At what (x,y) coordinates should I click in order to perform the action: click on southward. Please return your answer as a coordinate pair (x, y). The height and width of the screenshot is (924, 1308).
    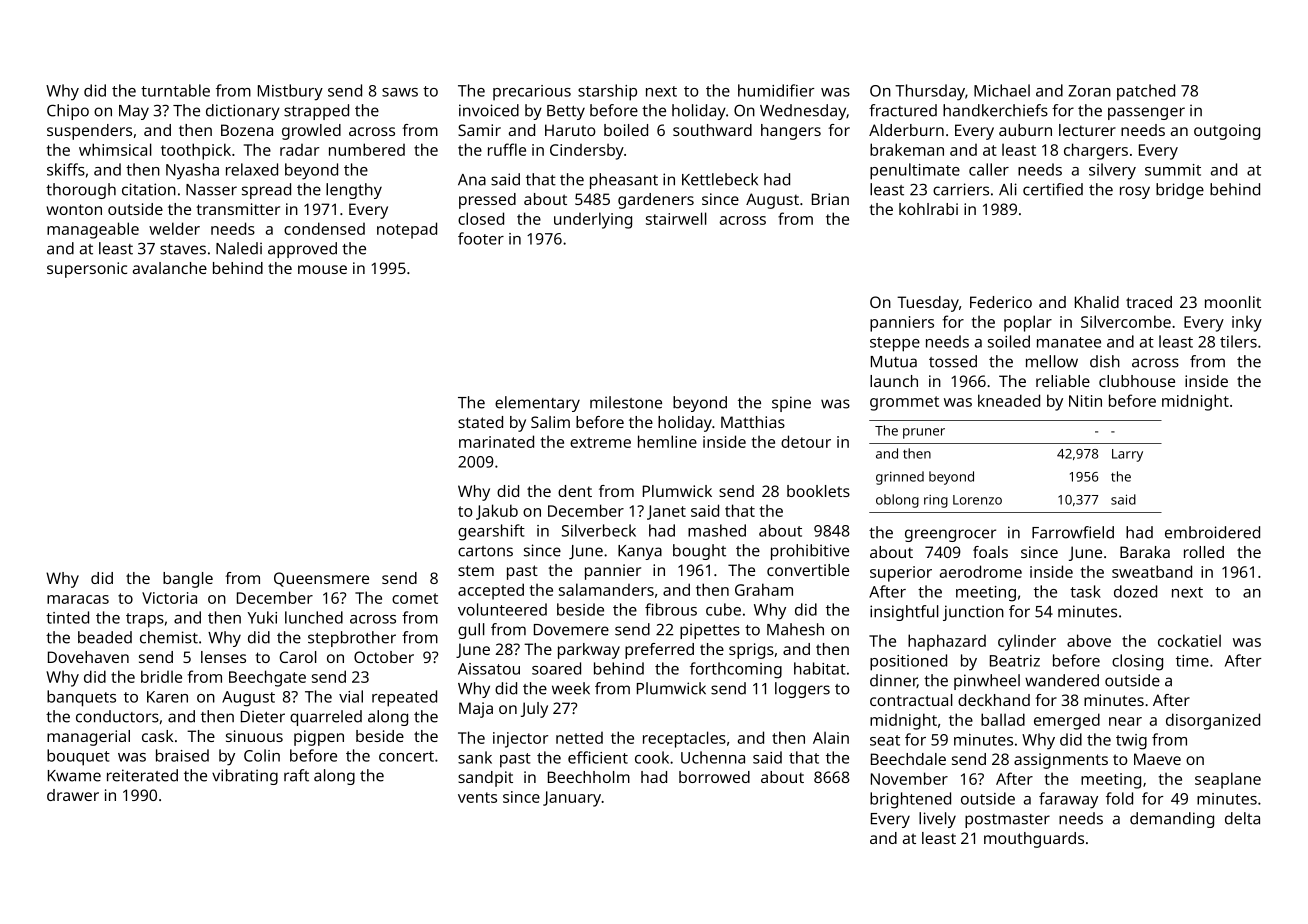
    Looking at the image, I should click on (712, 130).
